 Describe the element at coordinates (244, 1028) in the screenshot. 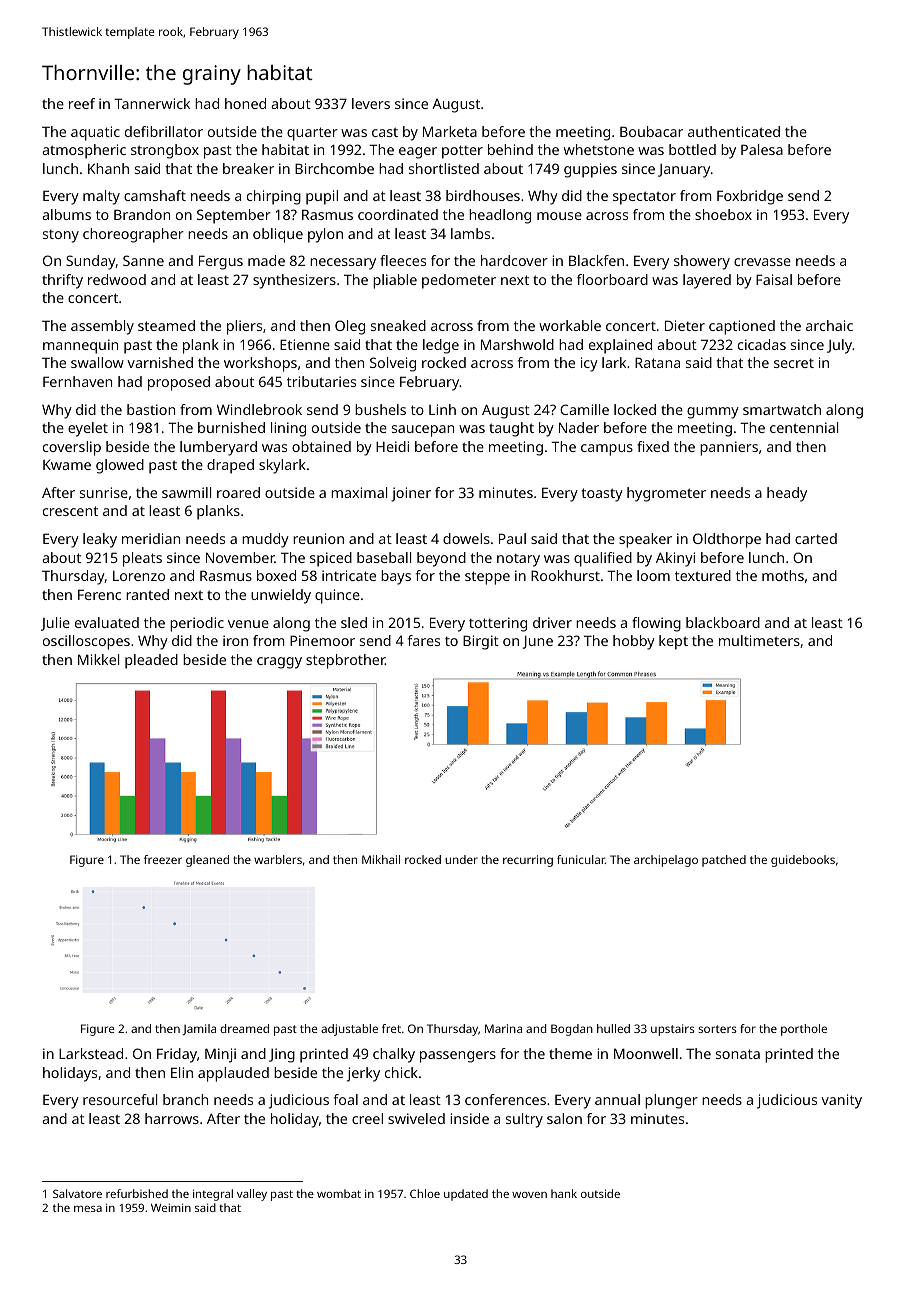

I see `dreamed` at that location.
